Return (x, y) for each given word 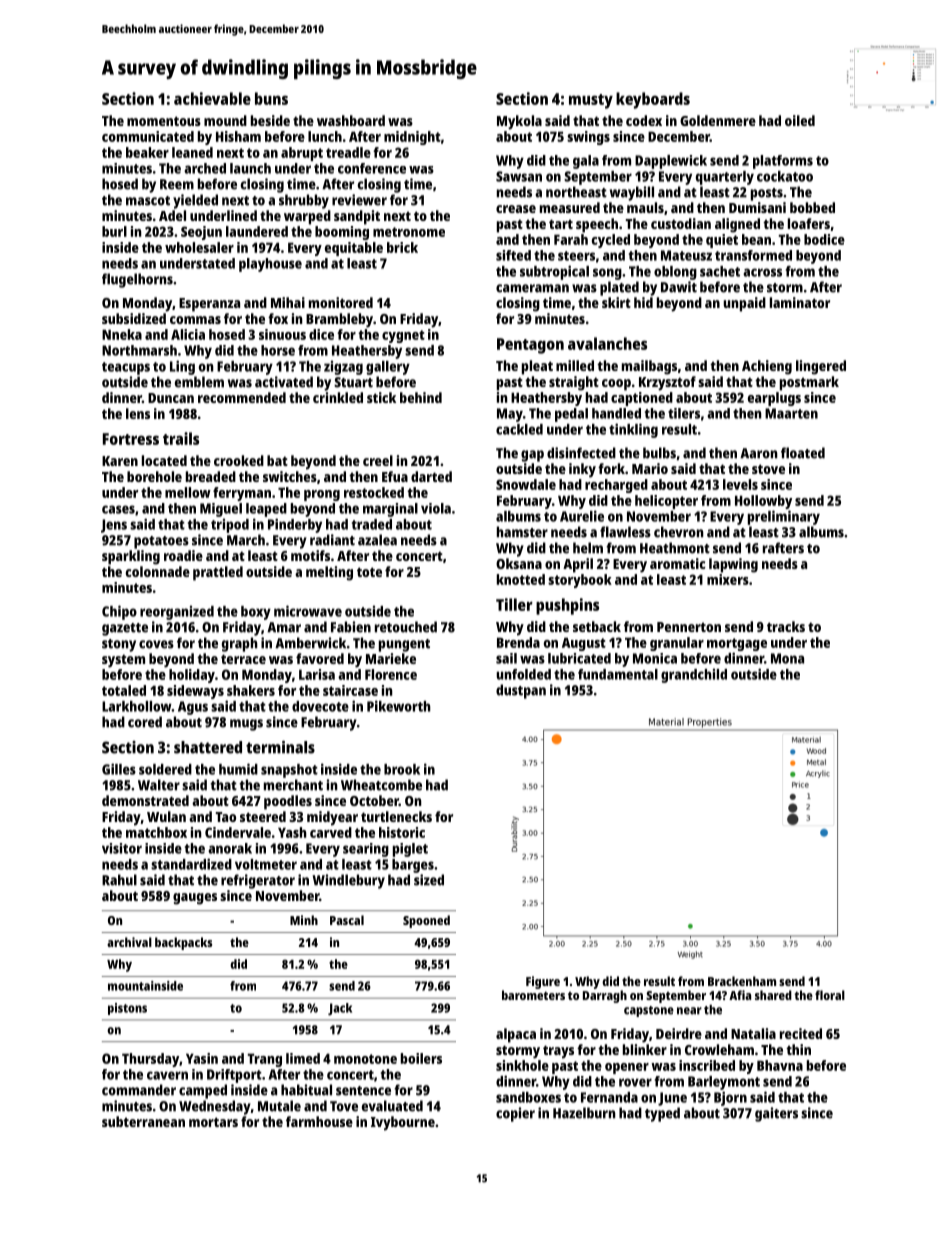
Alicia (188, 334)
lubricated (579, 658)
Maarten (791, 413)
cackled (519, 429)
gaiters (776, 1114)
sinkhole (522, 1065)
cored (145, 722)
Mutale (279, 1106)
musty (591, 101)
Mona (787, 658)
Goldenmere (718, 120)
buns (271, 98)
